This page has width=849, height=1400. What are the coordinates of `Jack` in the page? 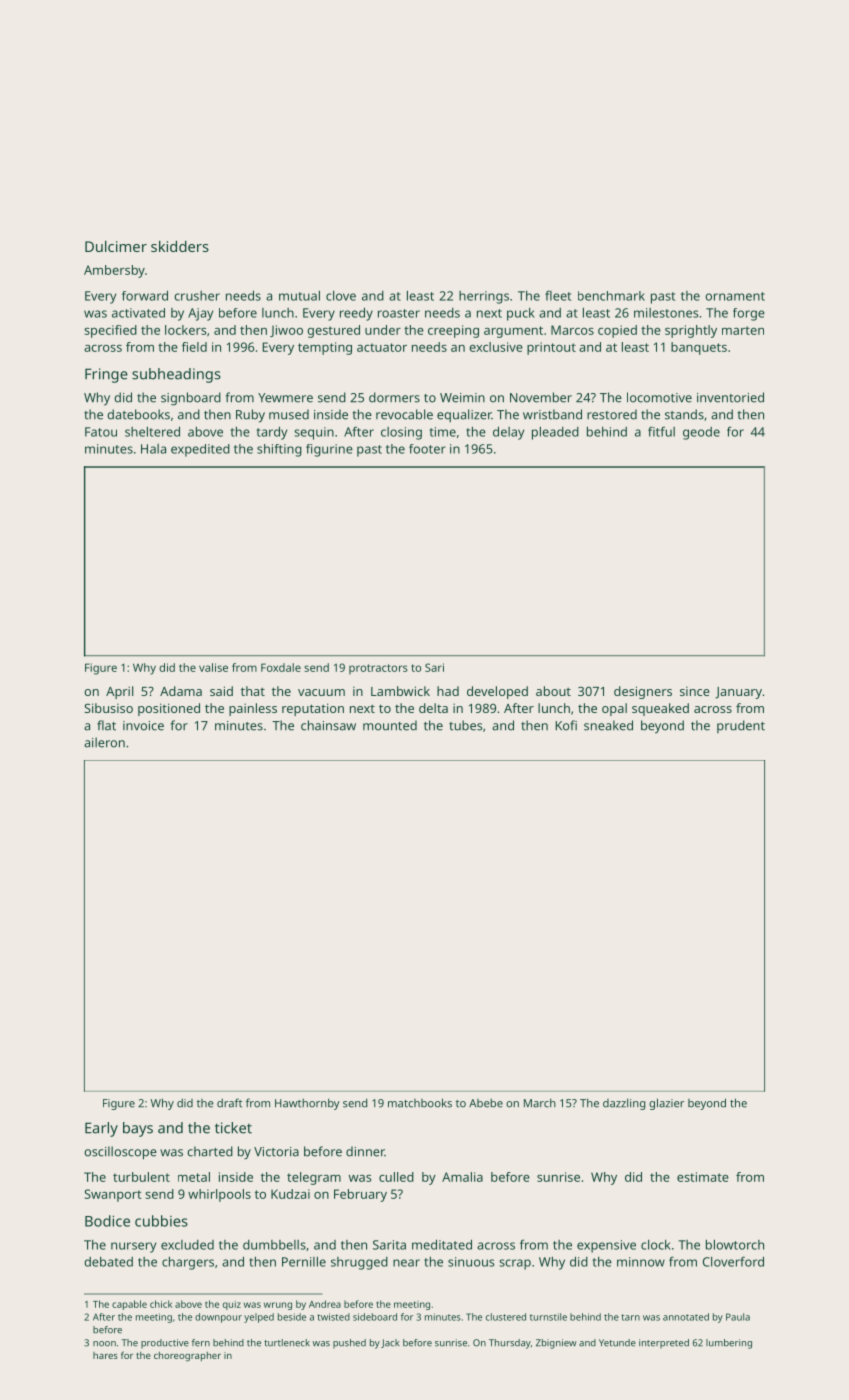 It's located at (390, 1343).
